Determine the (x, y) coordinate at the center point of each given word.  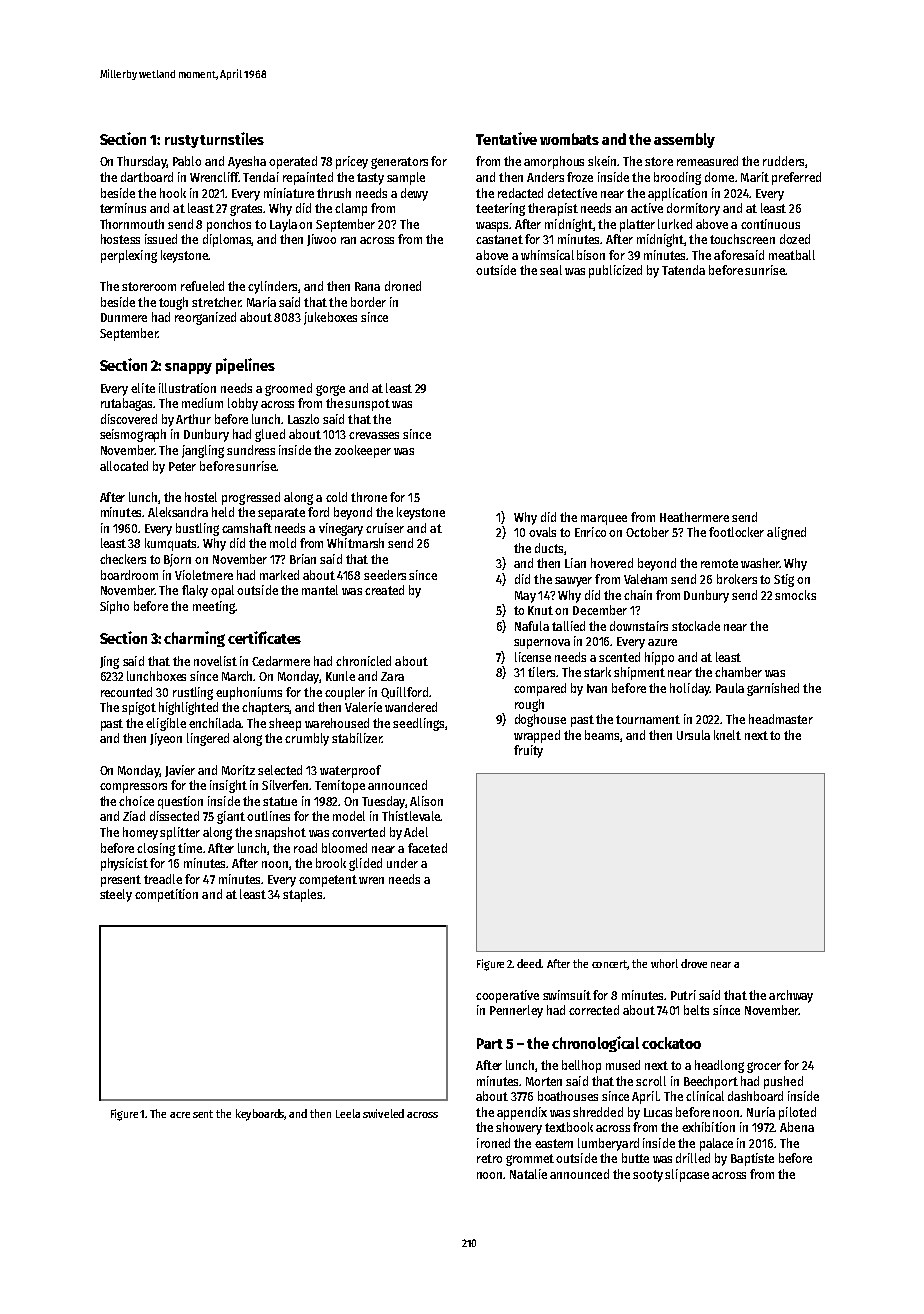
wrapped (537, 736)
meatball (792, 255)
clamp (351, 209)
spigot (139, 708)
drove (694, 963)
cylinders (272, 287)
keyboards (260, 1115)
